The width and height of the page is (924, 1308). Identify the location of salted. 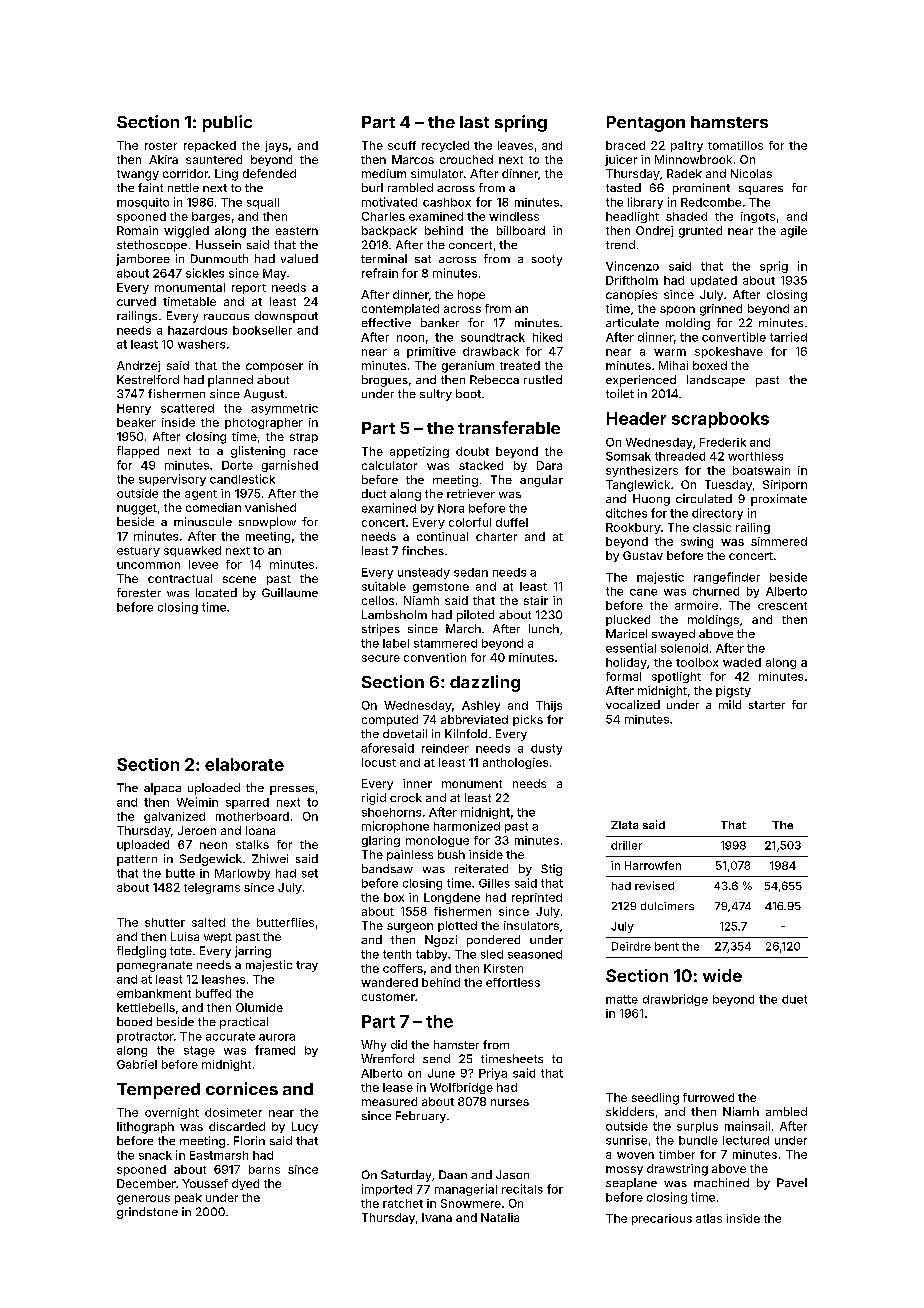
(208, 922).
